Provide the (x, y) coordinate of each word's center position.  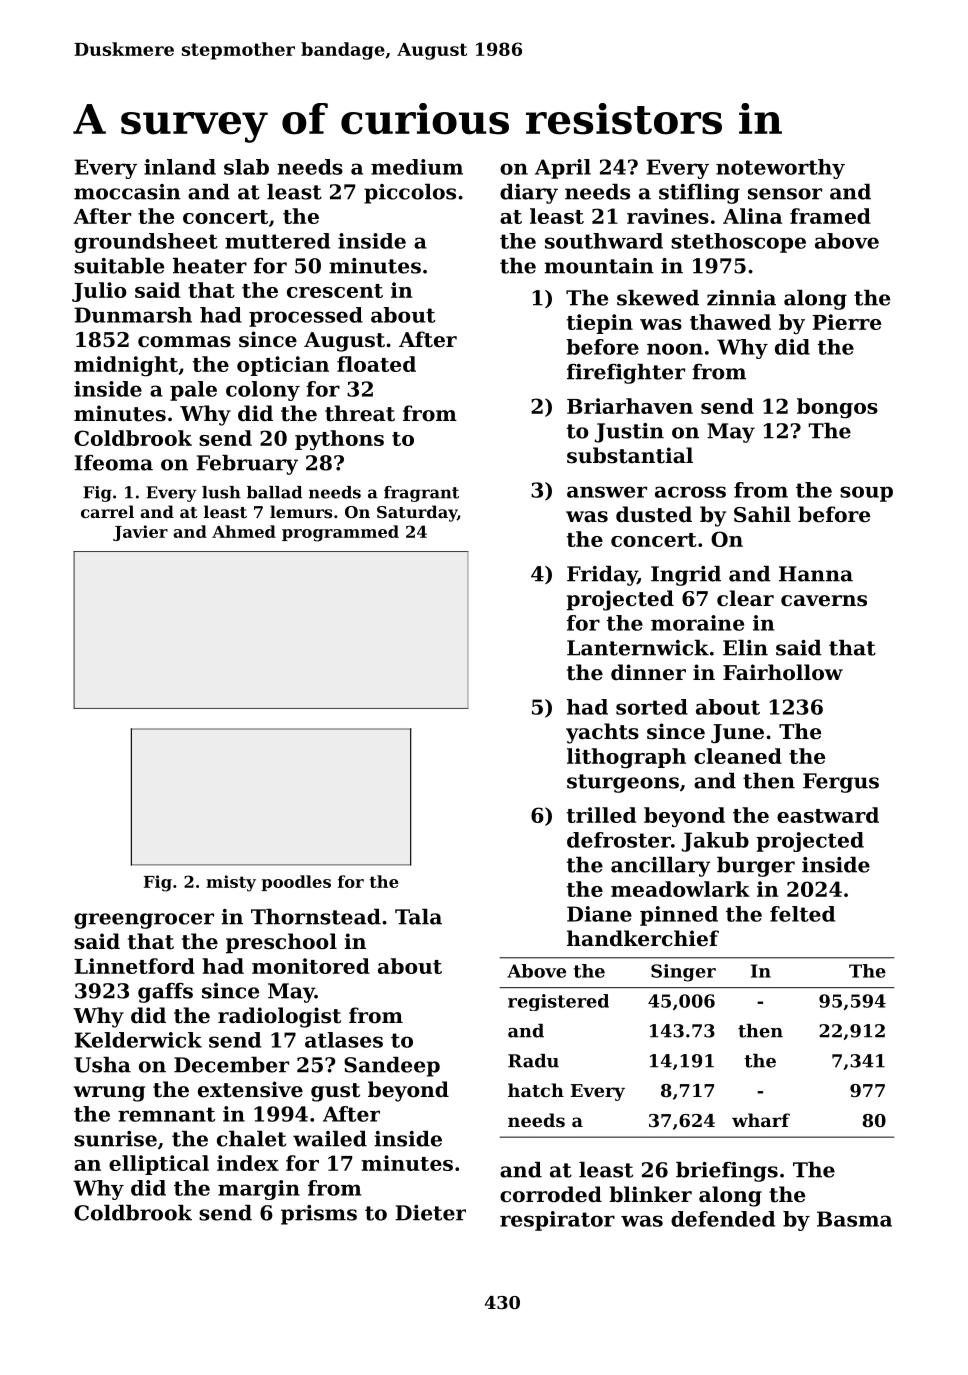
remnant (166, 1114)
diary (529, 194)
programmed (340, 533)
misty (231, 883)
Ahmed (244, 531)
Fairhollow (783, 672)
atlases (344, 1040)
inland (180, 167)
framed (830, 216)
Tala (418, 917)
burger (756, 867)
